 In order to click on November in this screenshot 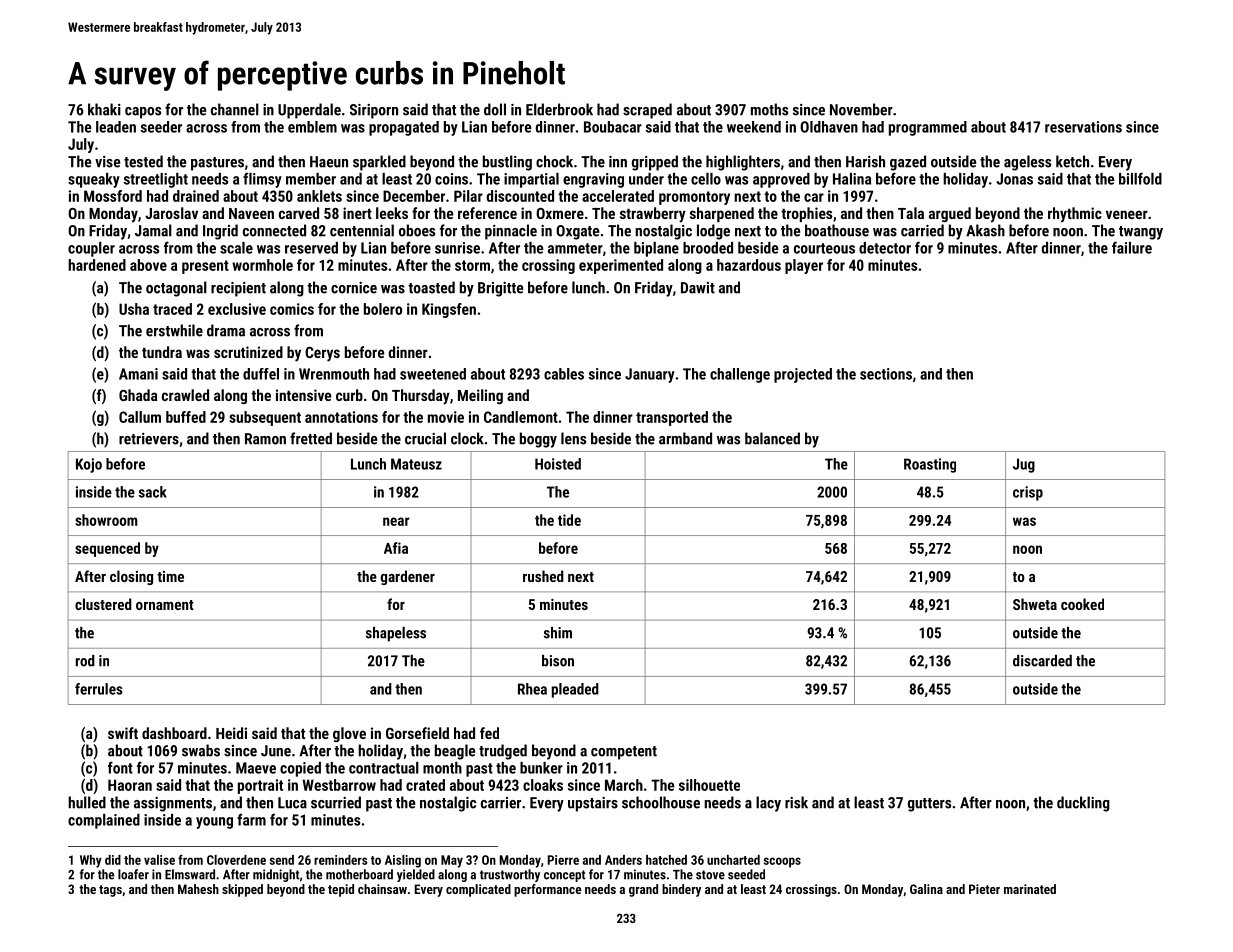, I will do `click(861, 109)`.
